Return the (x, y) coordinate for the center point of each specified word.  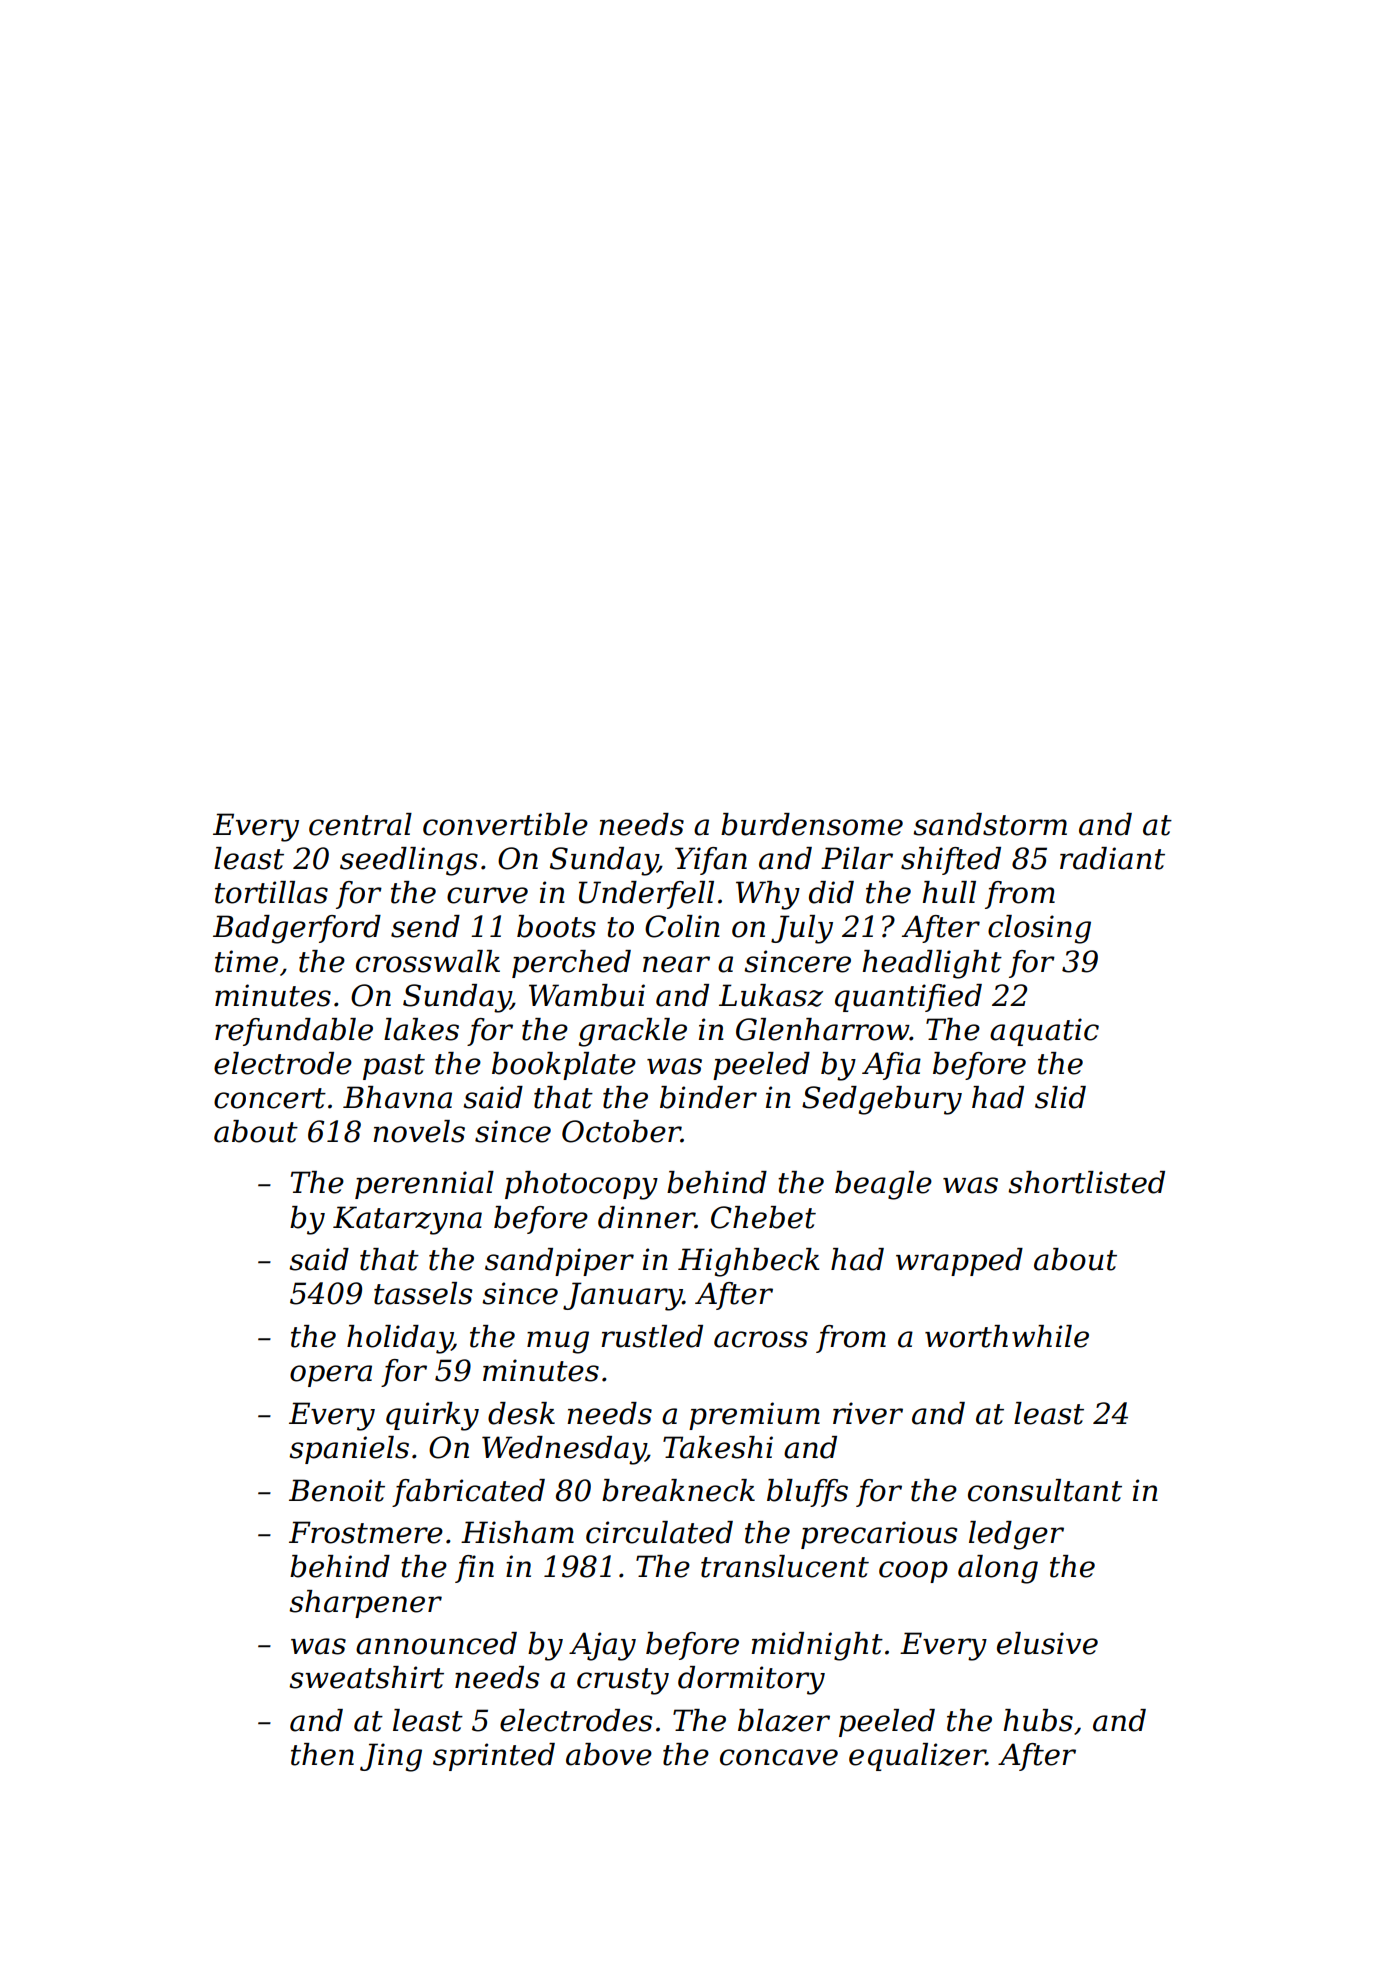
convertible (505, 824)
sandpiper (559, 1262)
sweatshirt (366, 1677)
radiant (1112, 858)
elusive (1047, 1643)
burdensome (812, 824)
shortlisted (1086, 1182)
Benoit (337, 1490)
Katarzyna (407, 1220)
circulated (659, 1532)
